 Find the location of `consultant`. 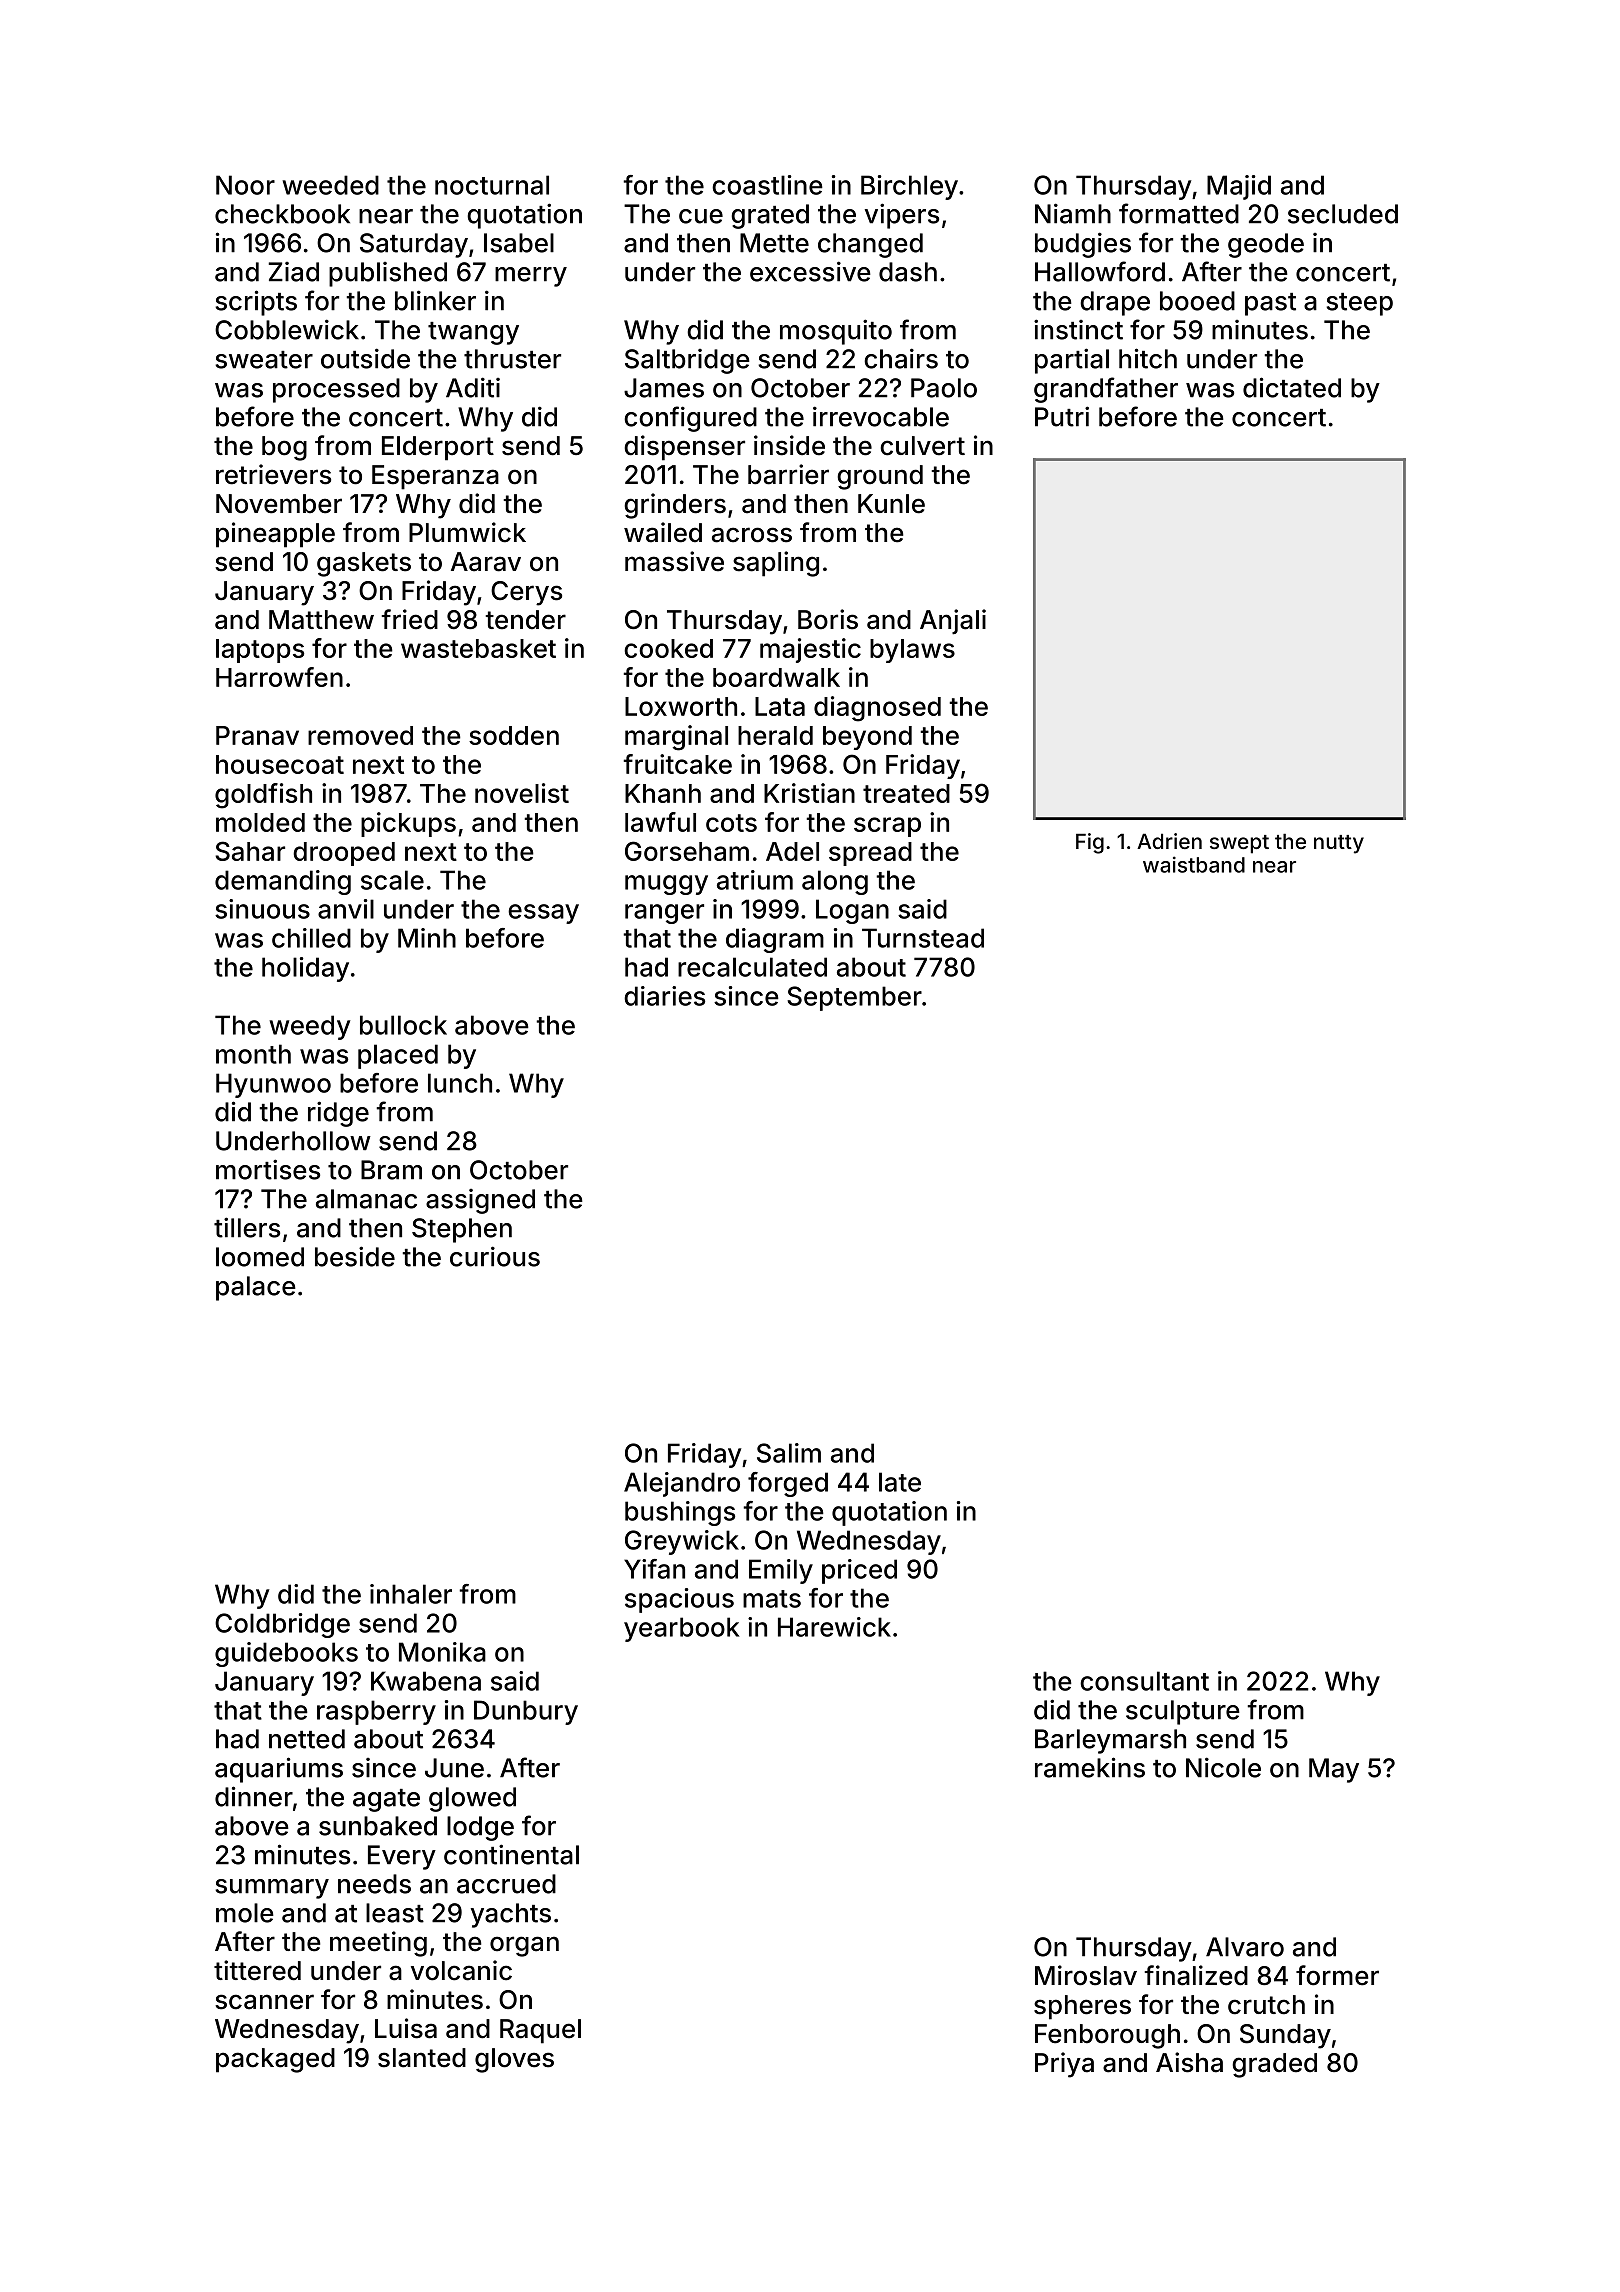

consultant is located at coordinates (1144, 1681).
